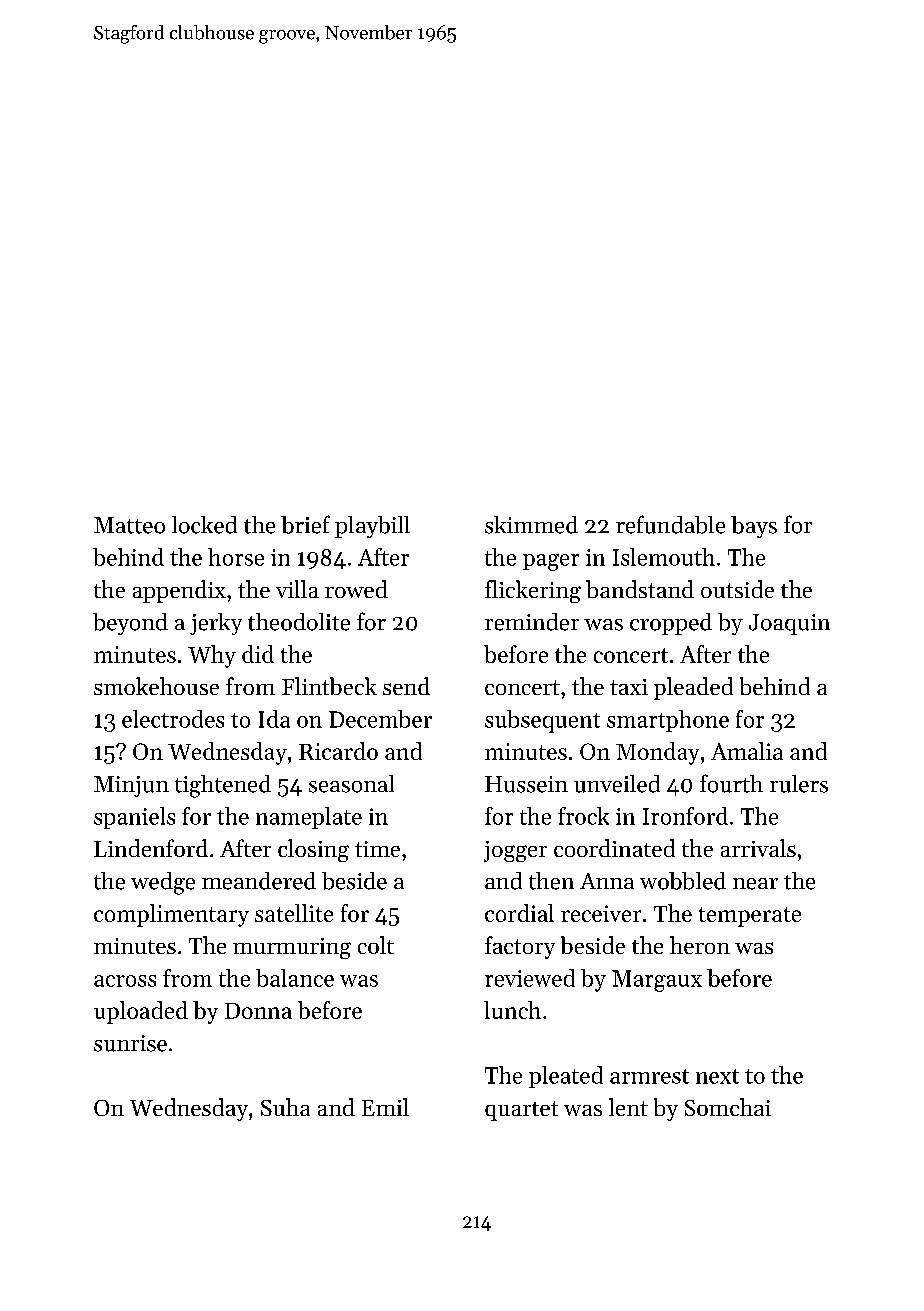 The width and height of the document is (924, 1311). I want to click on rowed, so click(356, 589).
